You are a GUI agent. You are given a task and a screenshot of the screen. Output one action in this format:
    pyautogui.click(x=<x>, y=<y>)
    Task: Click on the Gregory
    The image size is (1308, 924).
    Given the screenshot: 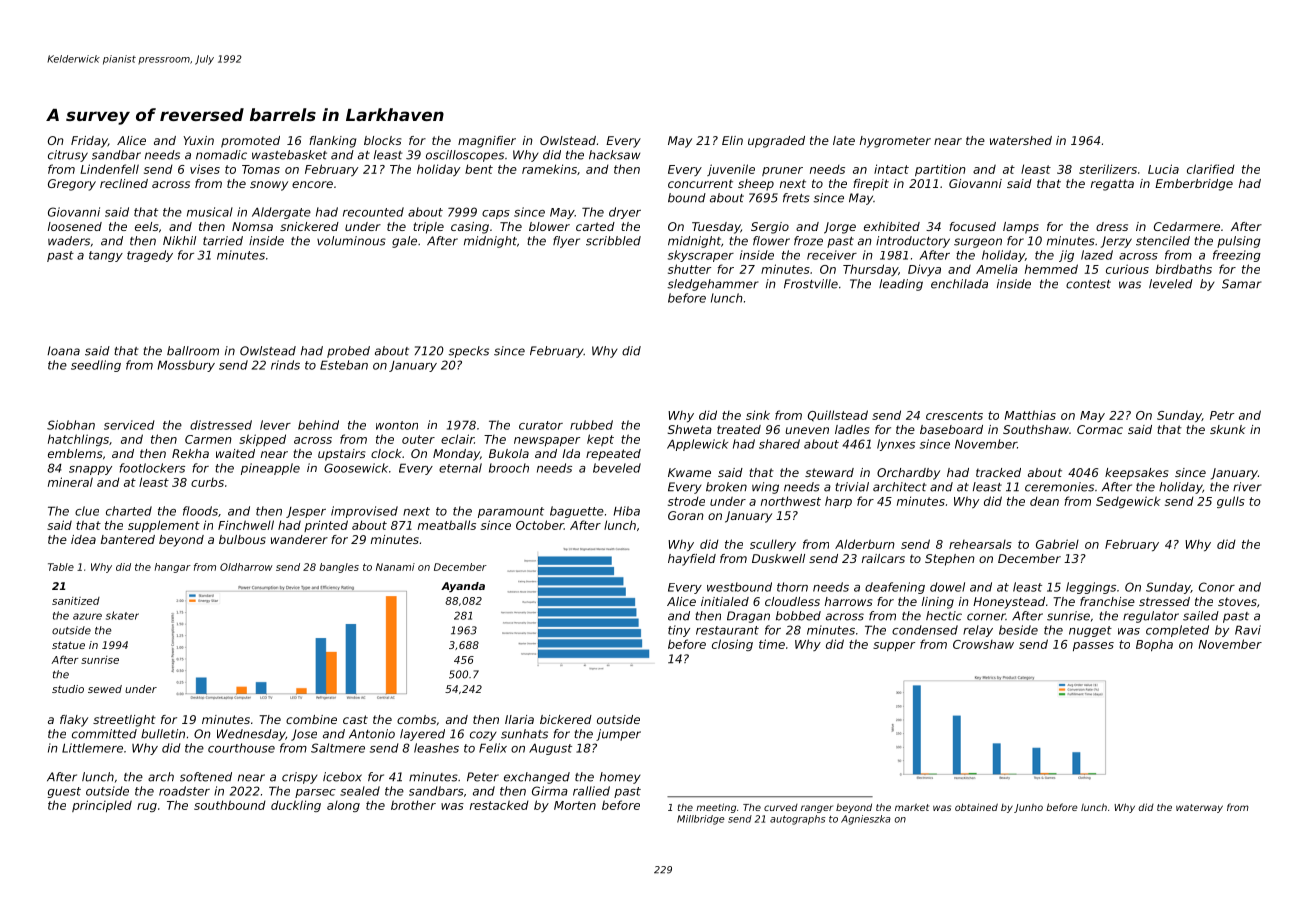 What is the action you would take?
    pyautogui.click(x=72, y=185)
